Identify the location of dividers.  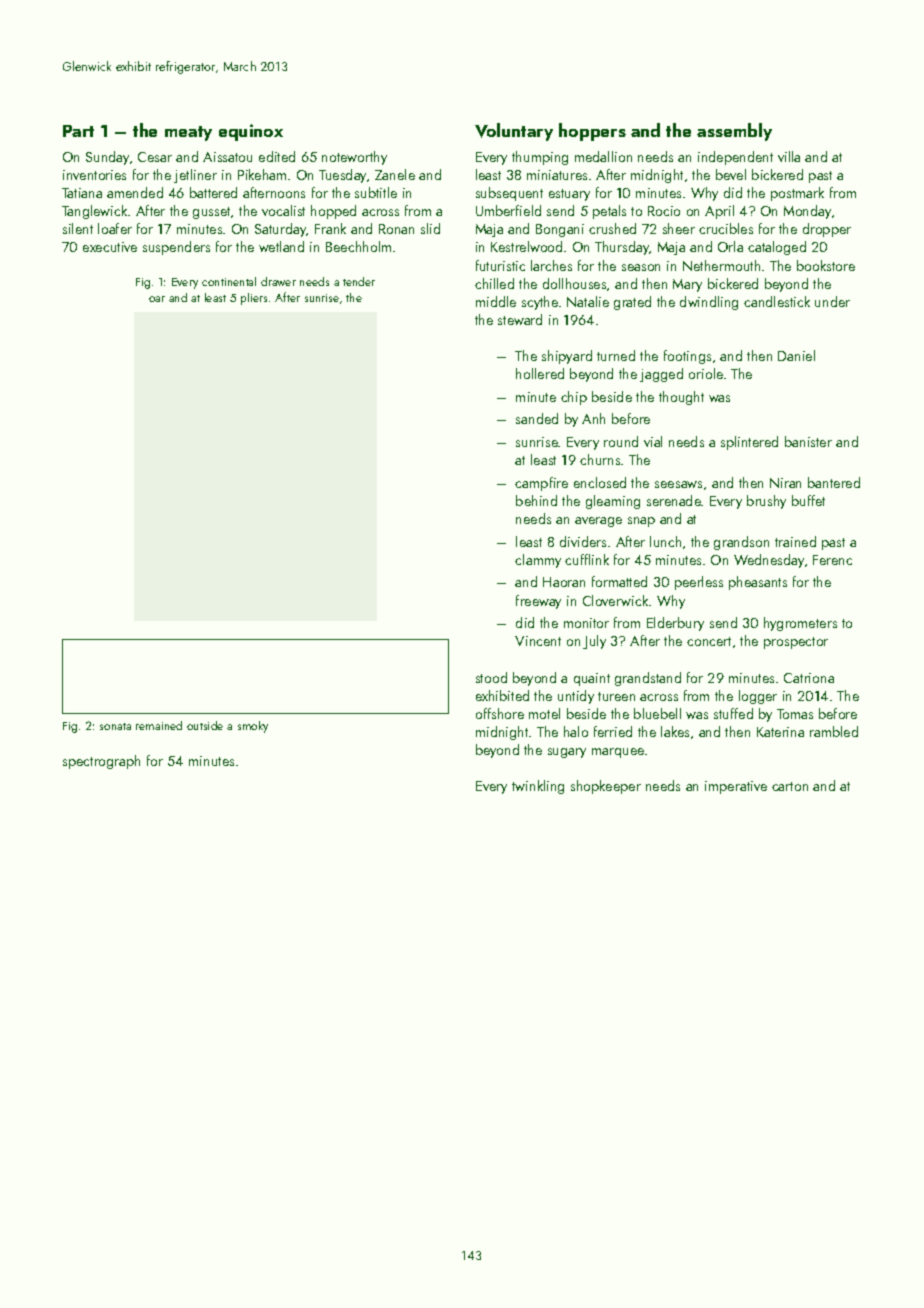
(583, 541).
